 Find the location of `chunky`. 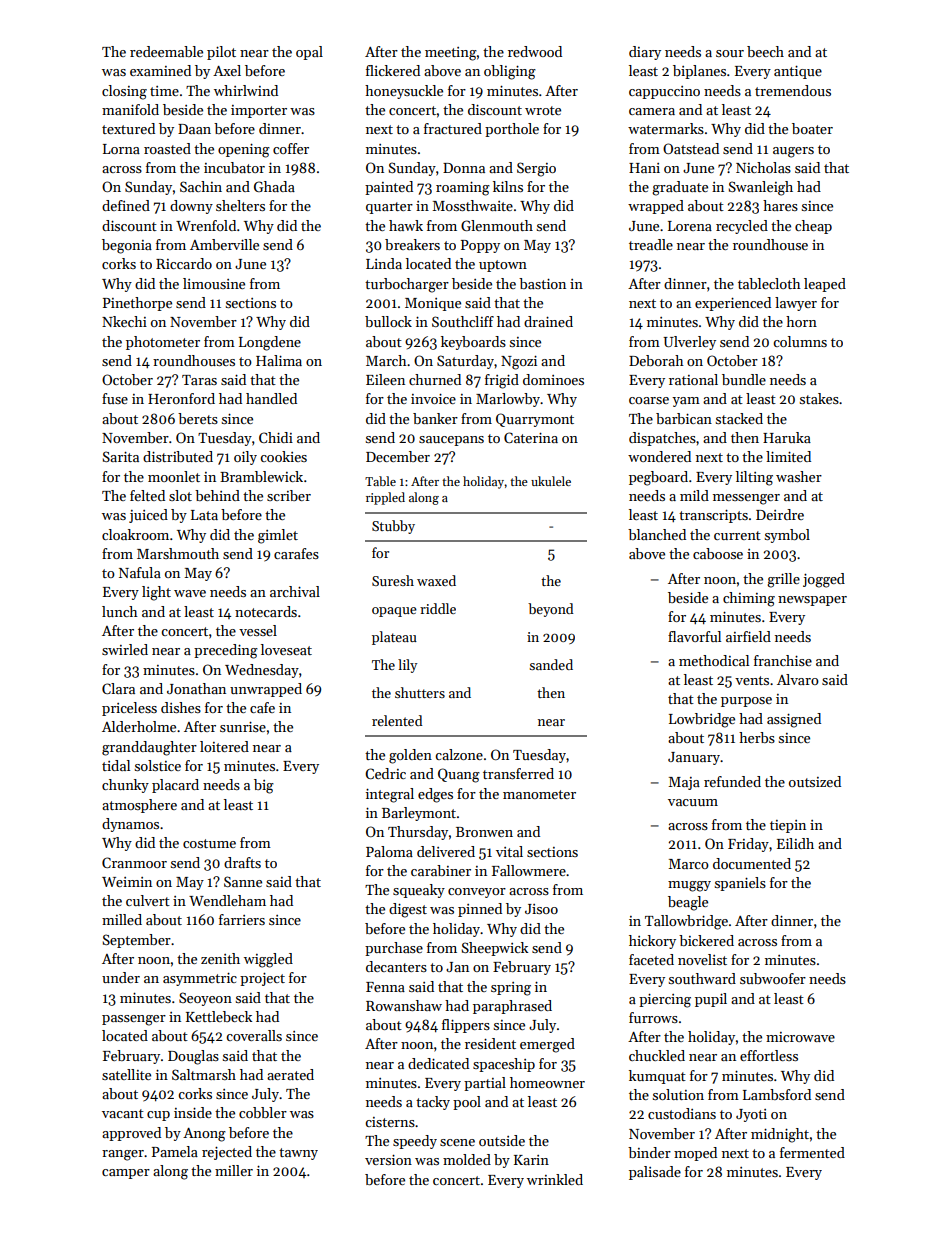

chunky is located at coordinates (125, 786).
